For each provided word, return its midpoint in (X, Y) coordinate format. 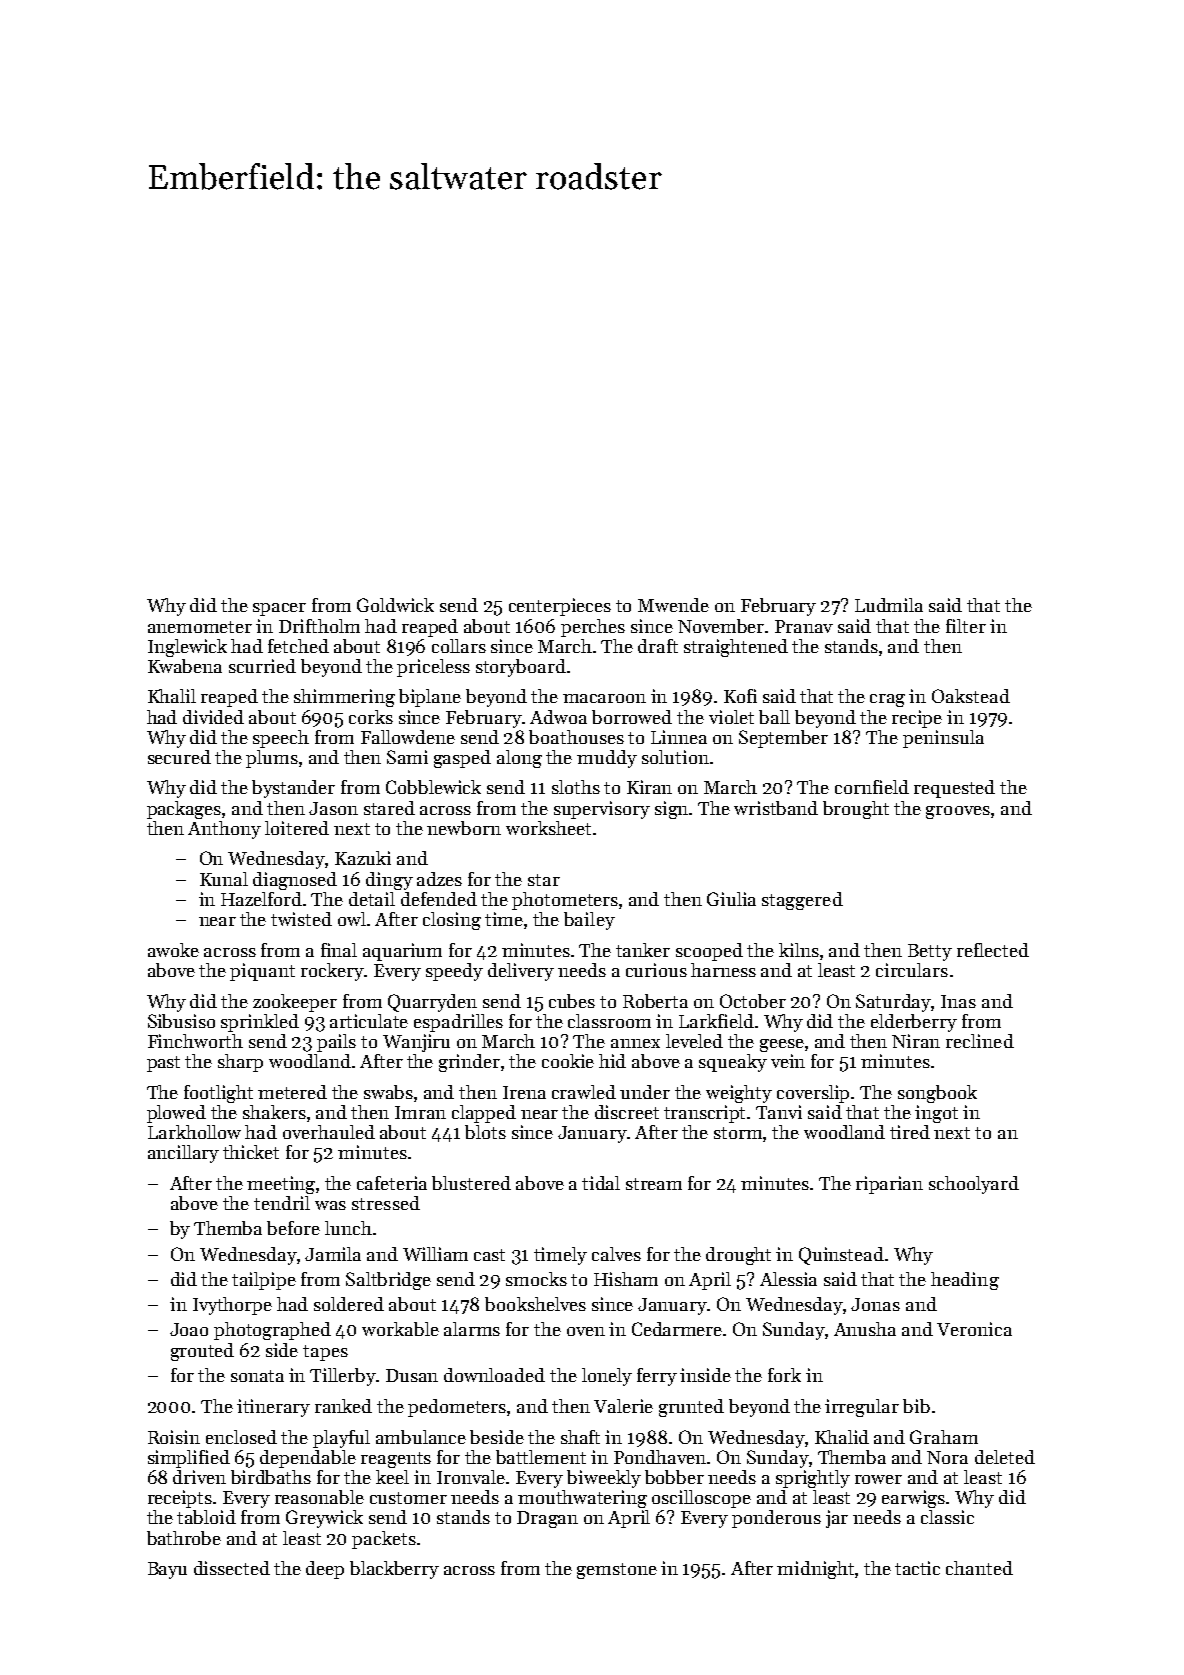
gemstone (617, 1571)
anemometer (200, 627)
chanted (979, 1568)
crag (887, 700)
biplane (430, 698)
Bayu (167, 1570)
